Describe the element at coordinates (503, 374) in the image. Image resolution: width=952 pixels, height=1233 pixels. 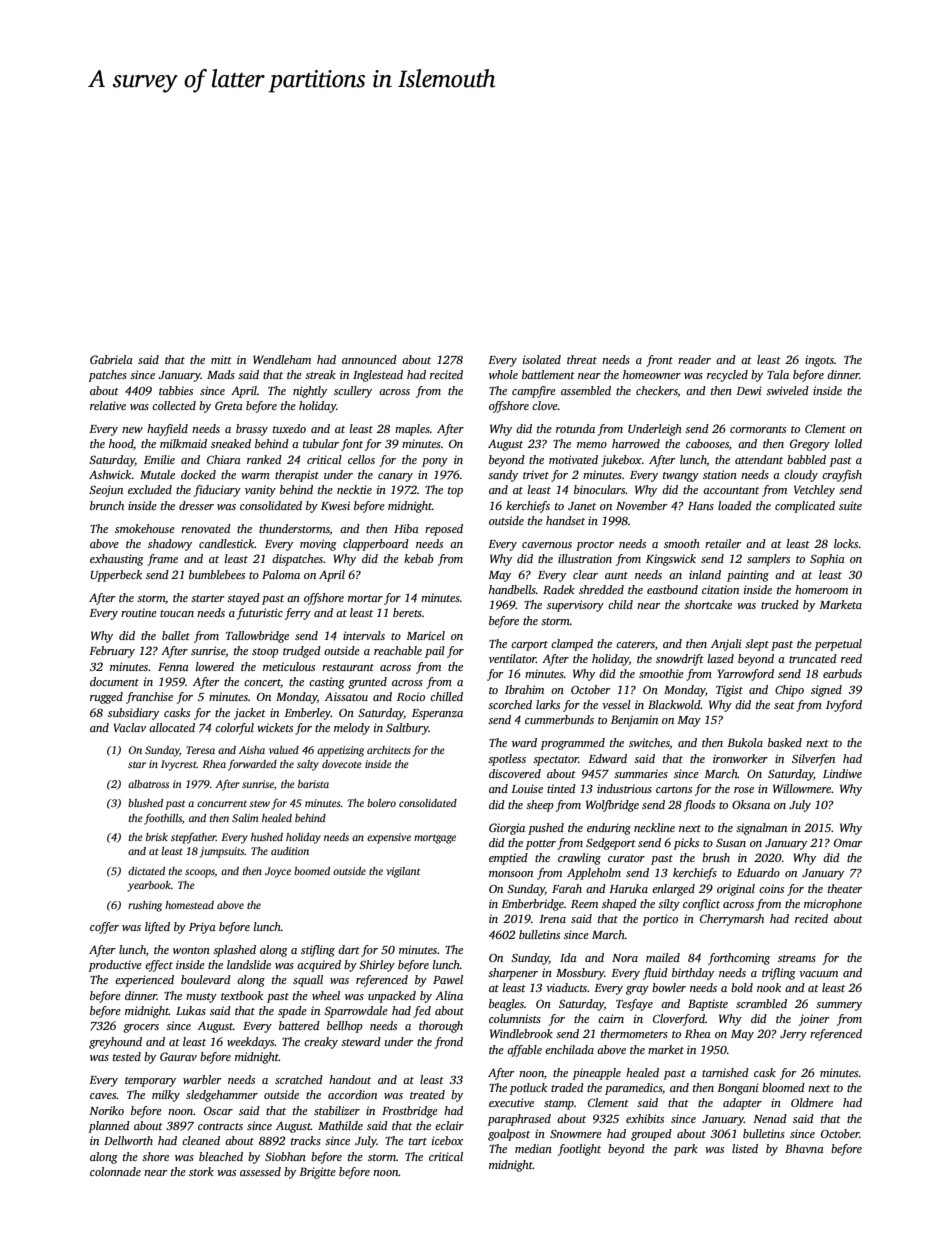
I see `whole` at that location.
